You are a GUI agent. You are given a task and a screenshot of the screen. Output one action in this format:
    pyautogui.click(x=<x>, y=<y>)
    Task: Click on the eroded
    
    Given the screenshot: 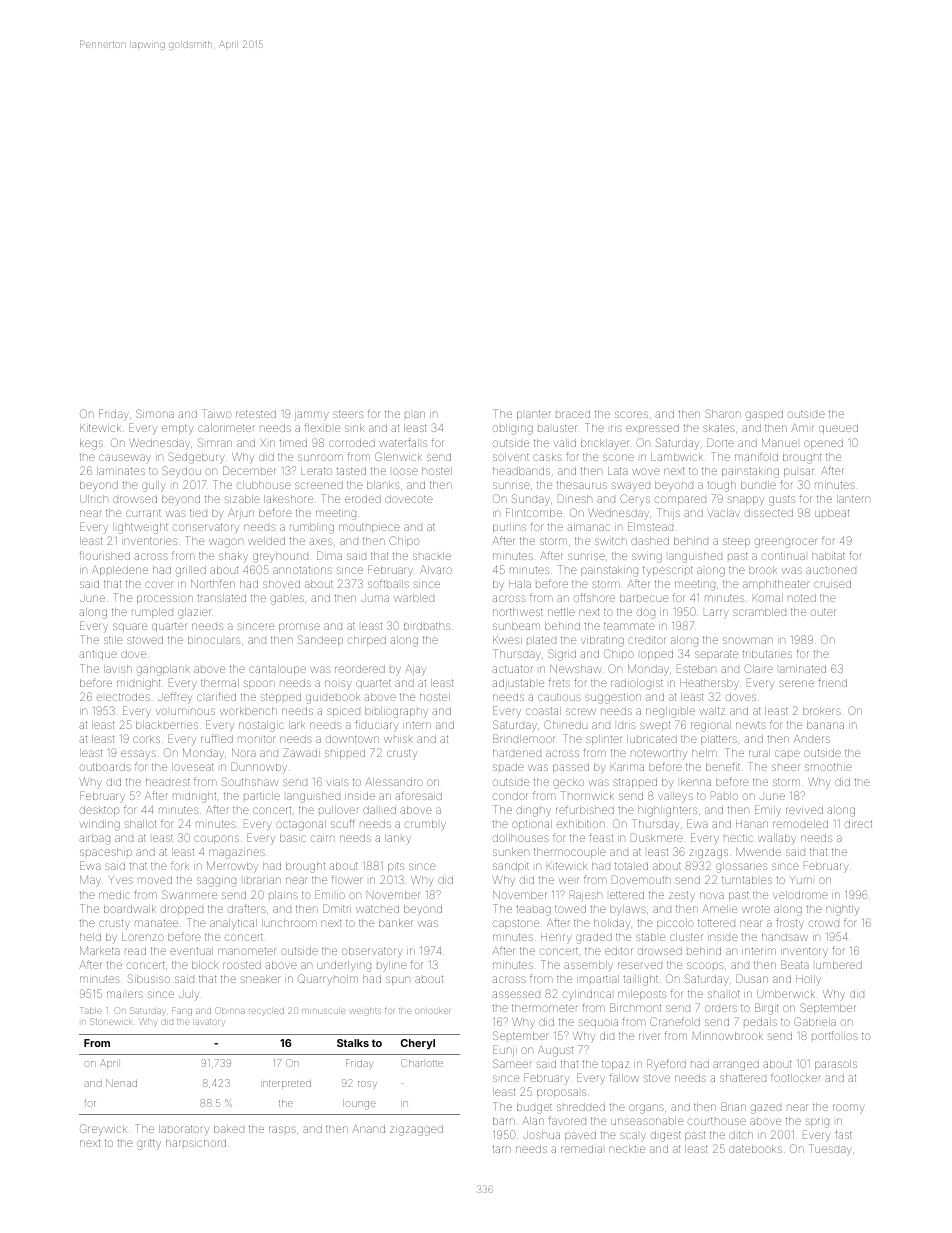 What is the action you would take?
    pyautogui.click(x=363, y=499)
